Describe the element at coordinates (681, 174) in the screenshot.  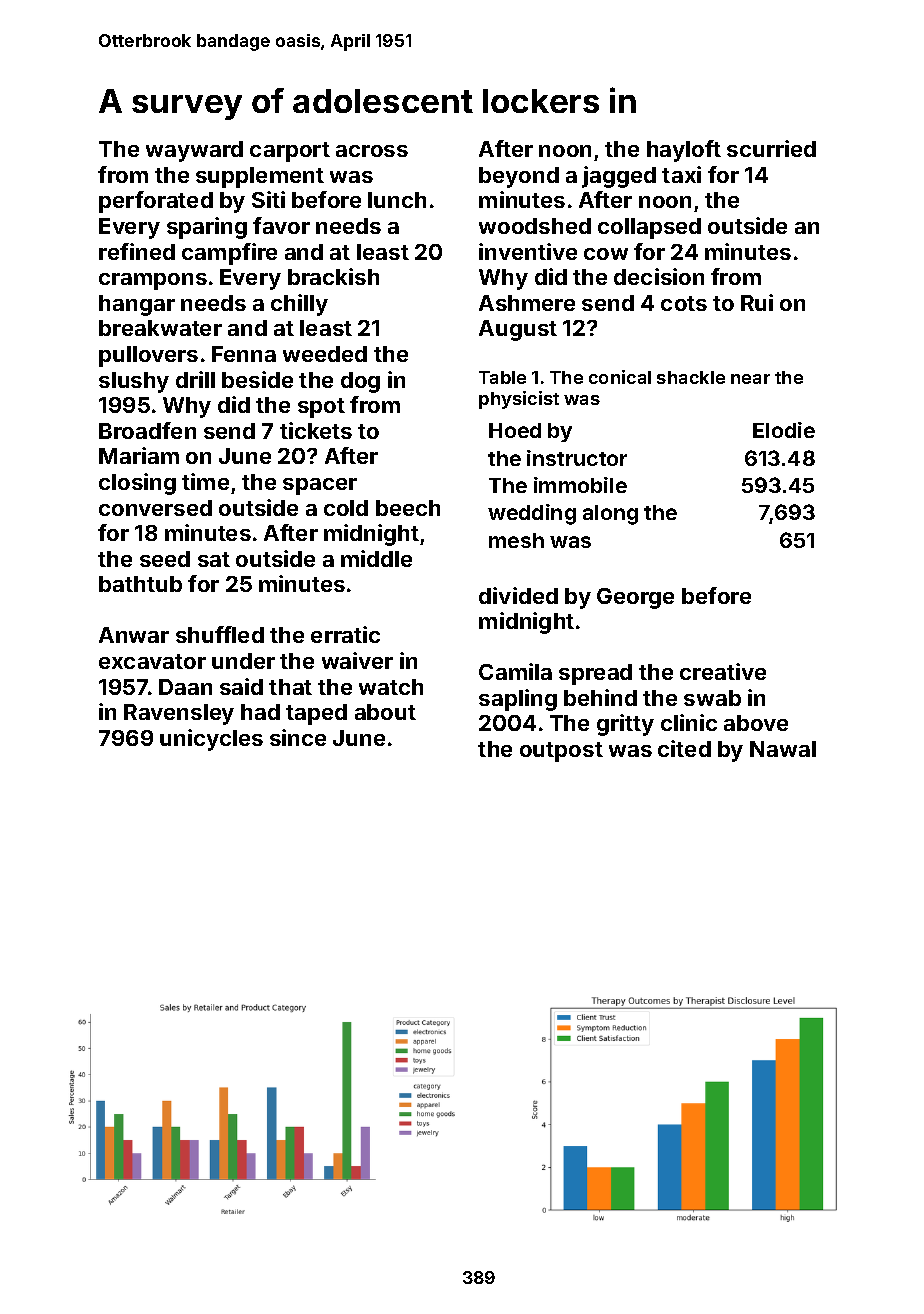
I see `taxi` at that location.
